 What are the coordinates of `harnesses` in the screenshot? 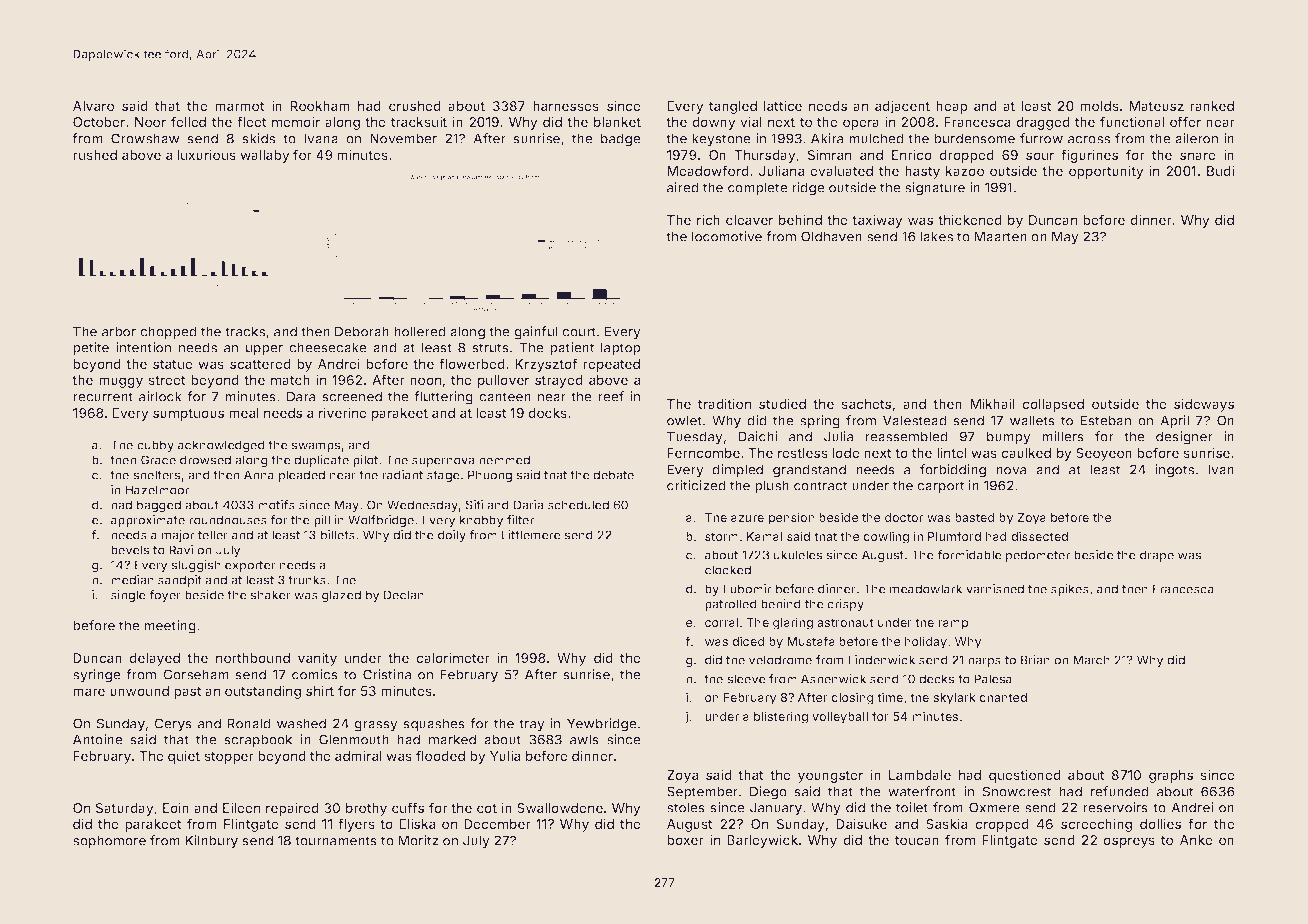 It's located at (566, 106).
